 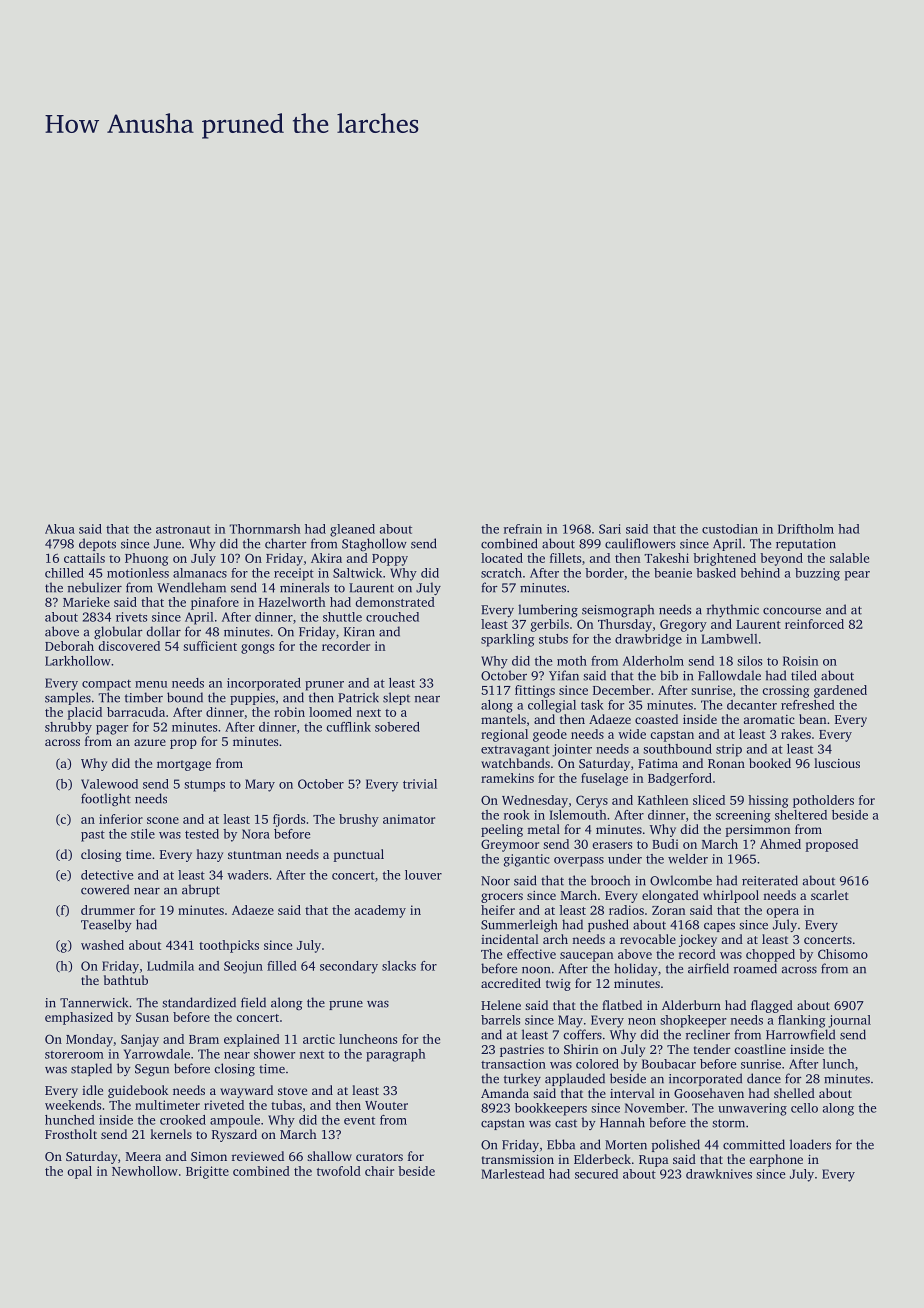 What do you see at coordinates (229, 946) in the screenshot?
I see `toothpicks` at bounding box center [229, 946].
